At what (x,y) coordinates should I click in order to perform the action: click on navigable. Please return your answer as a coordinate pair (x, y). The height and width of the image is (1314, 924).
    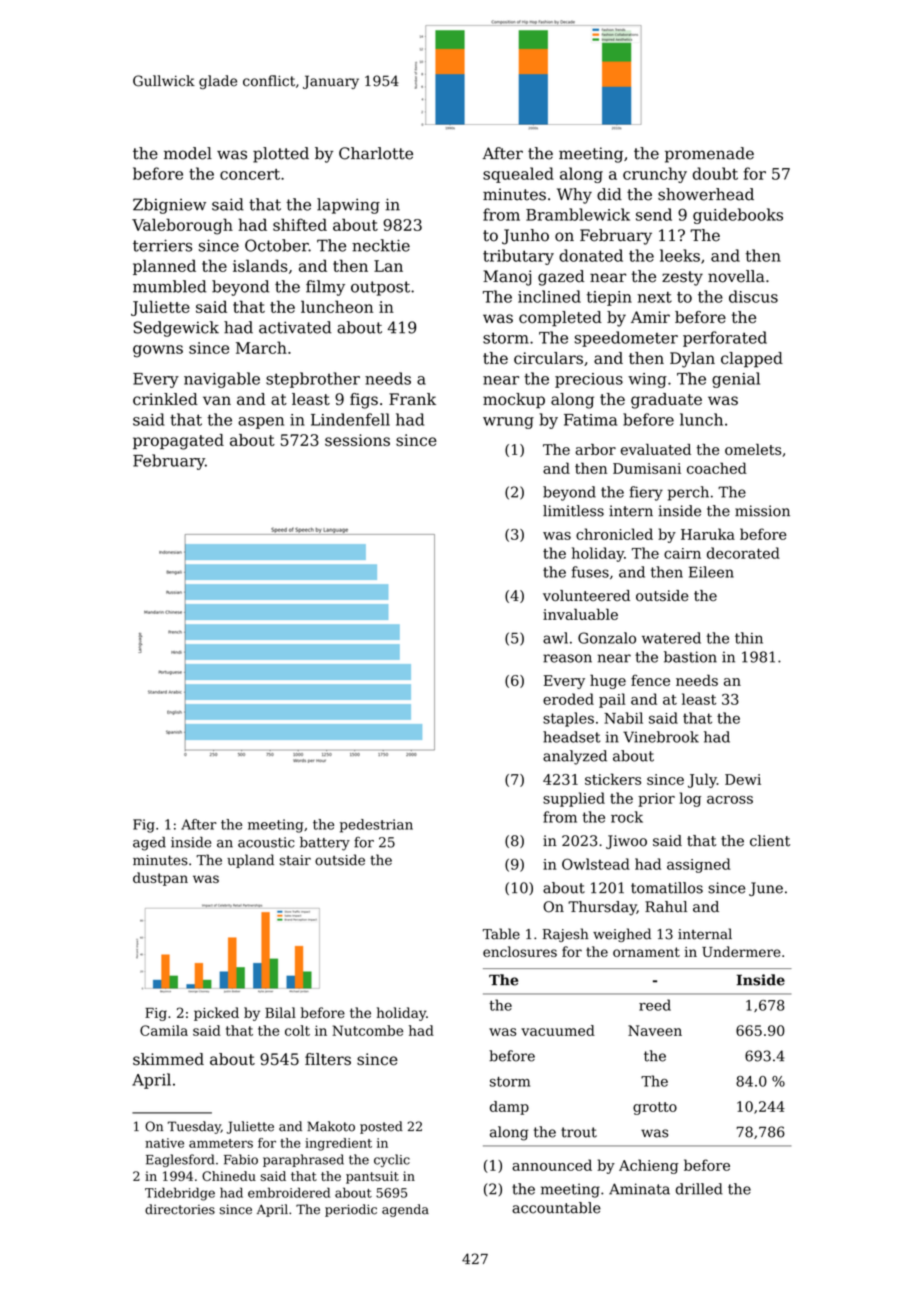
    Looking at the image, I should click on (222, 380).
